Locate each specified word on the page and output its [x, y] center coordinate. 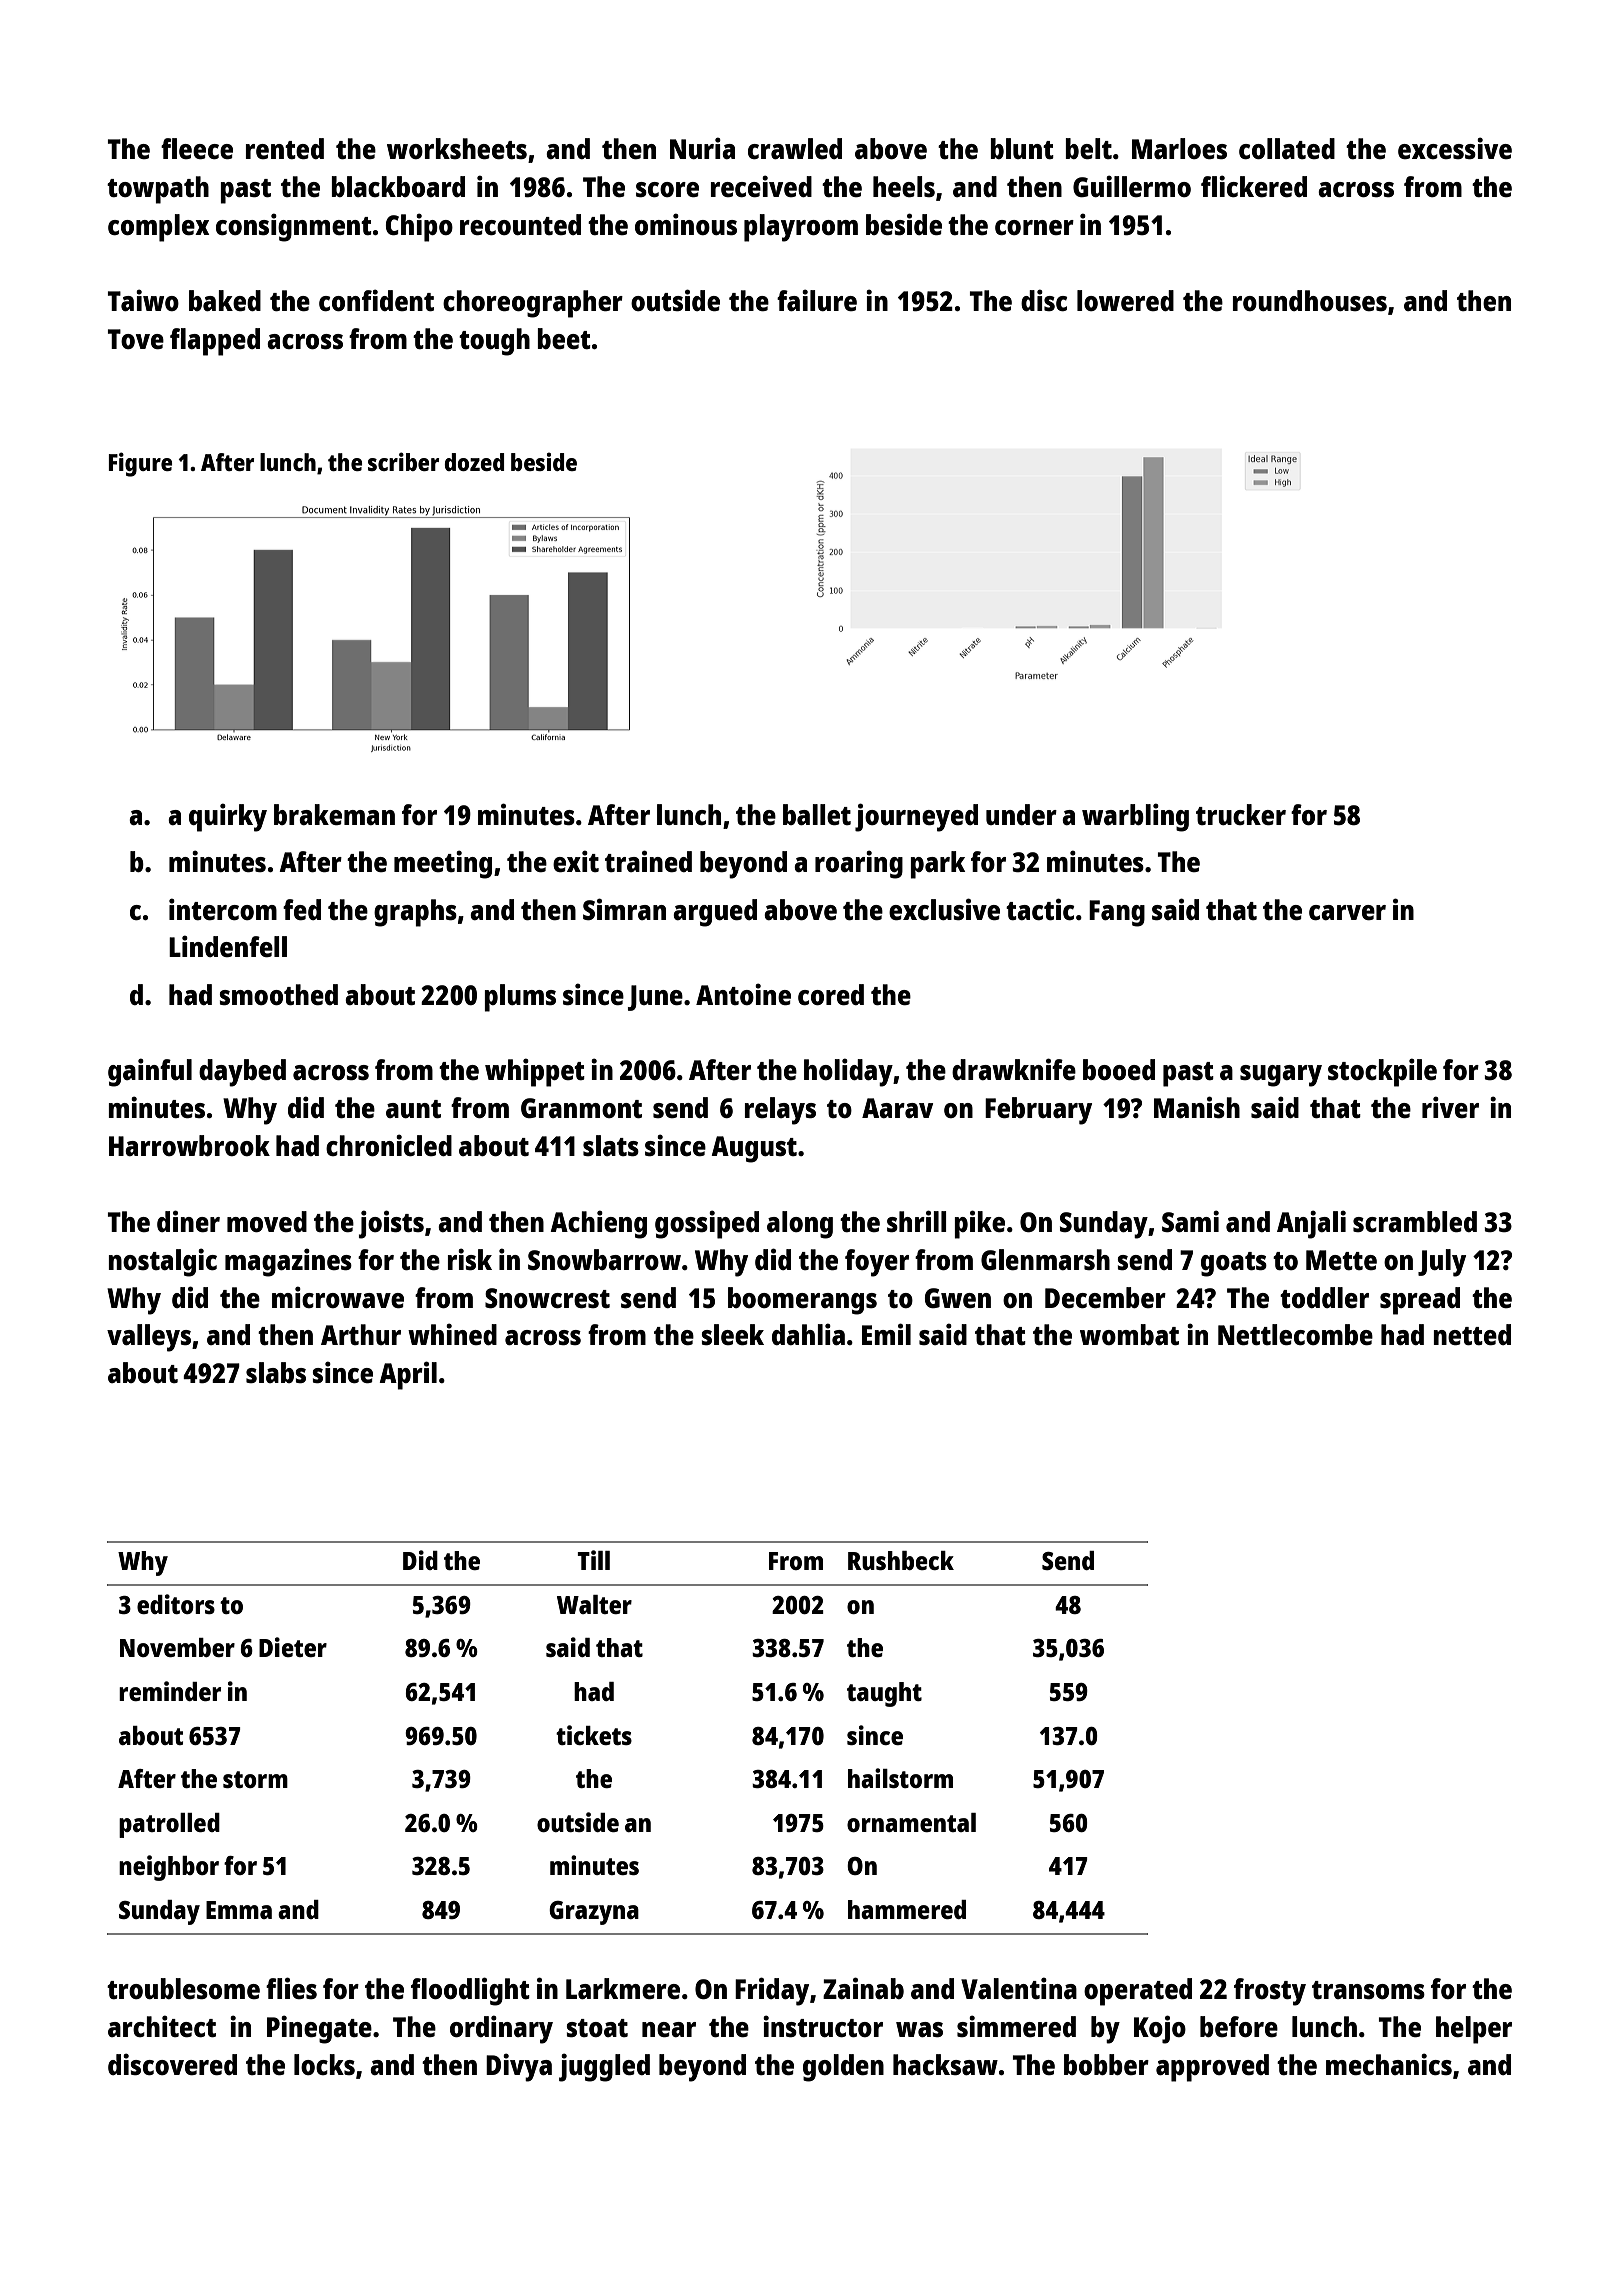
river [1450, 1107]
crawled [795, 148]
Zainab [863, 1988]
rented [285, 148]
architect [162, 2026]
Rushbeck [901, 1560]
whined [452, 1334]
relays [780, 1111]
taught [884, 1694]
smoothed [278, 994]
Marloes [1179, 148]
